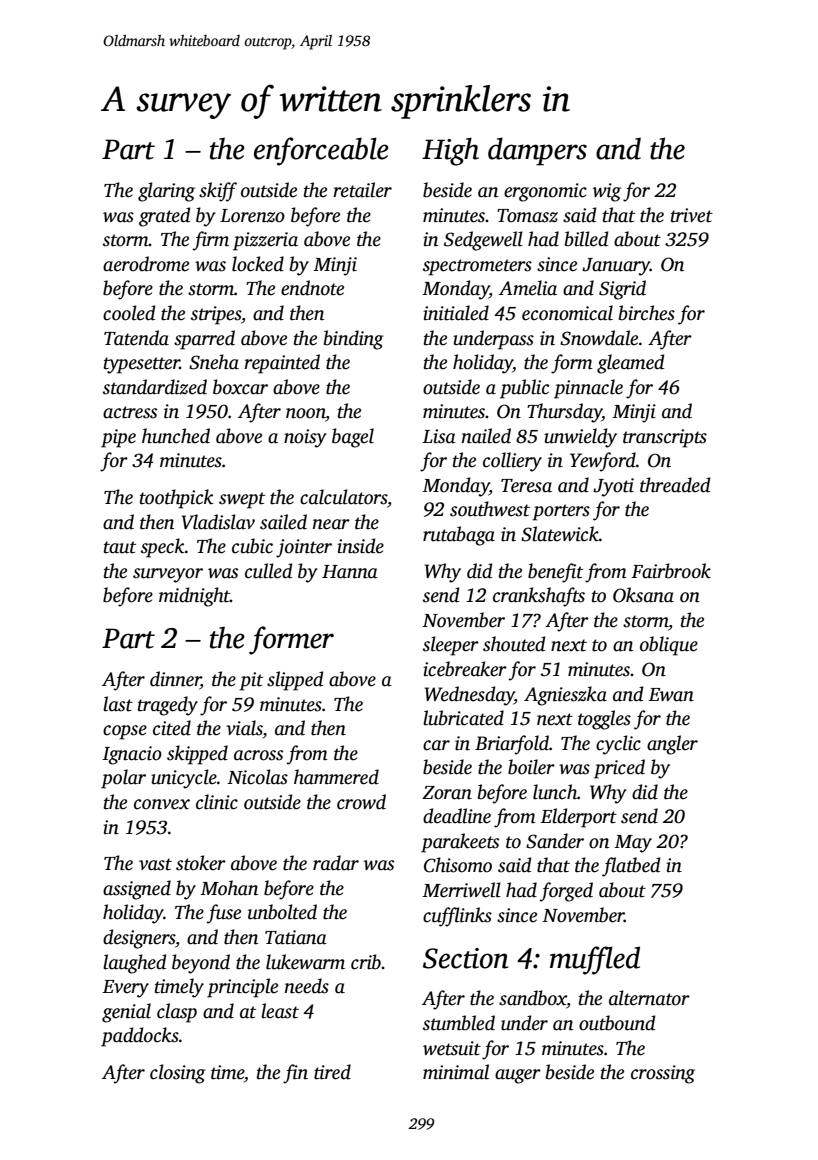 The width and height of the page is (818, 1160). I want to click on closing, so click(177, 1074).
